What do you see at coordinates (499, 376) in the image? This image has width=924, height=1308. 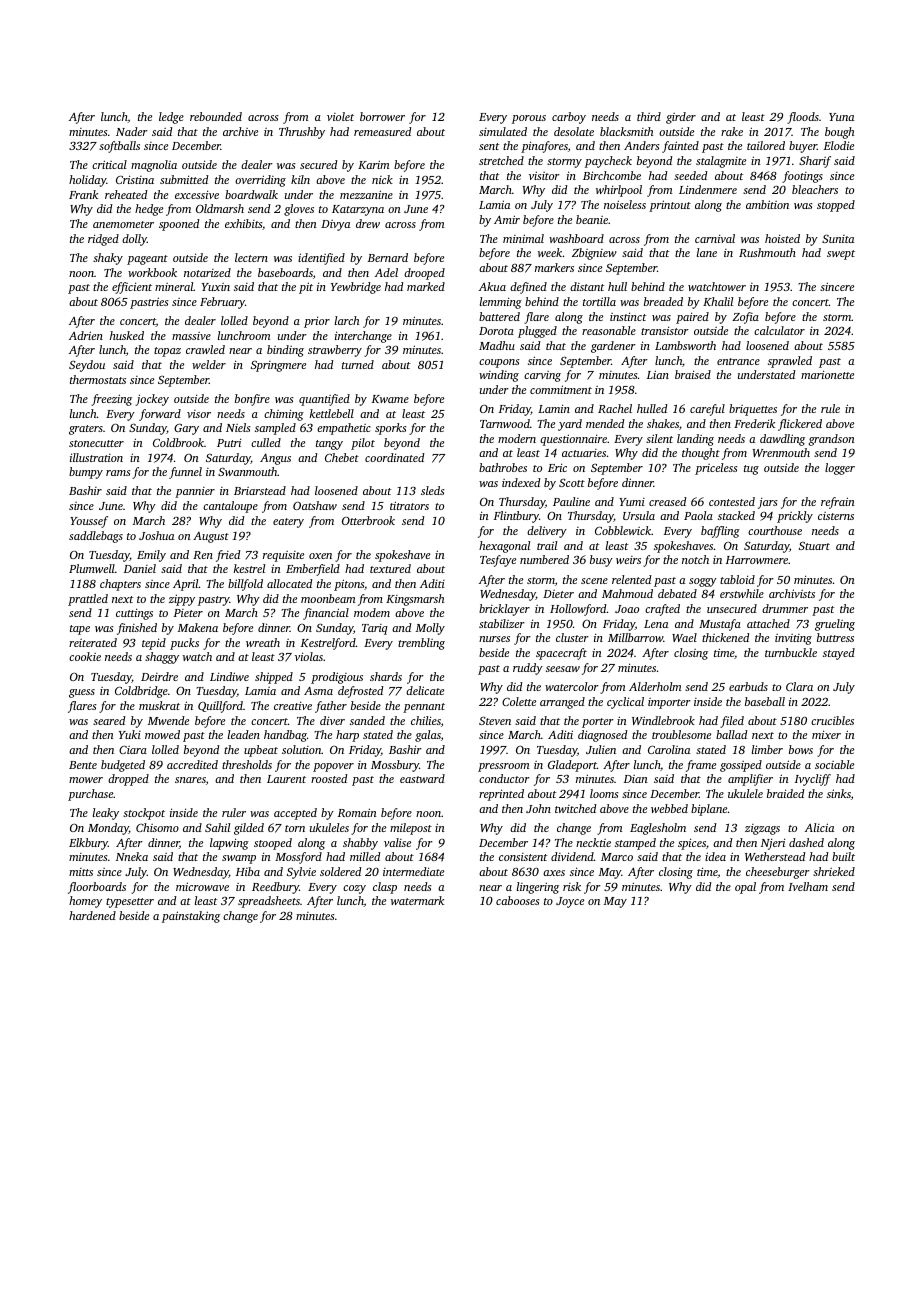 I see `winding` at bounding box center [499, 376].
